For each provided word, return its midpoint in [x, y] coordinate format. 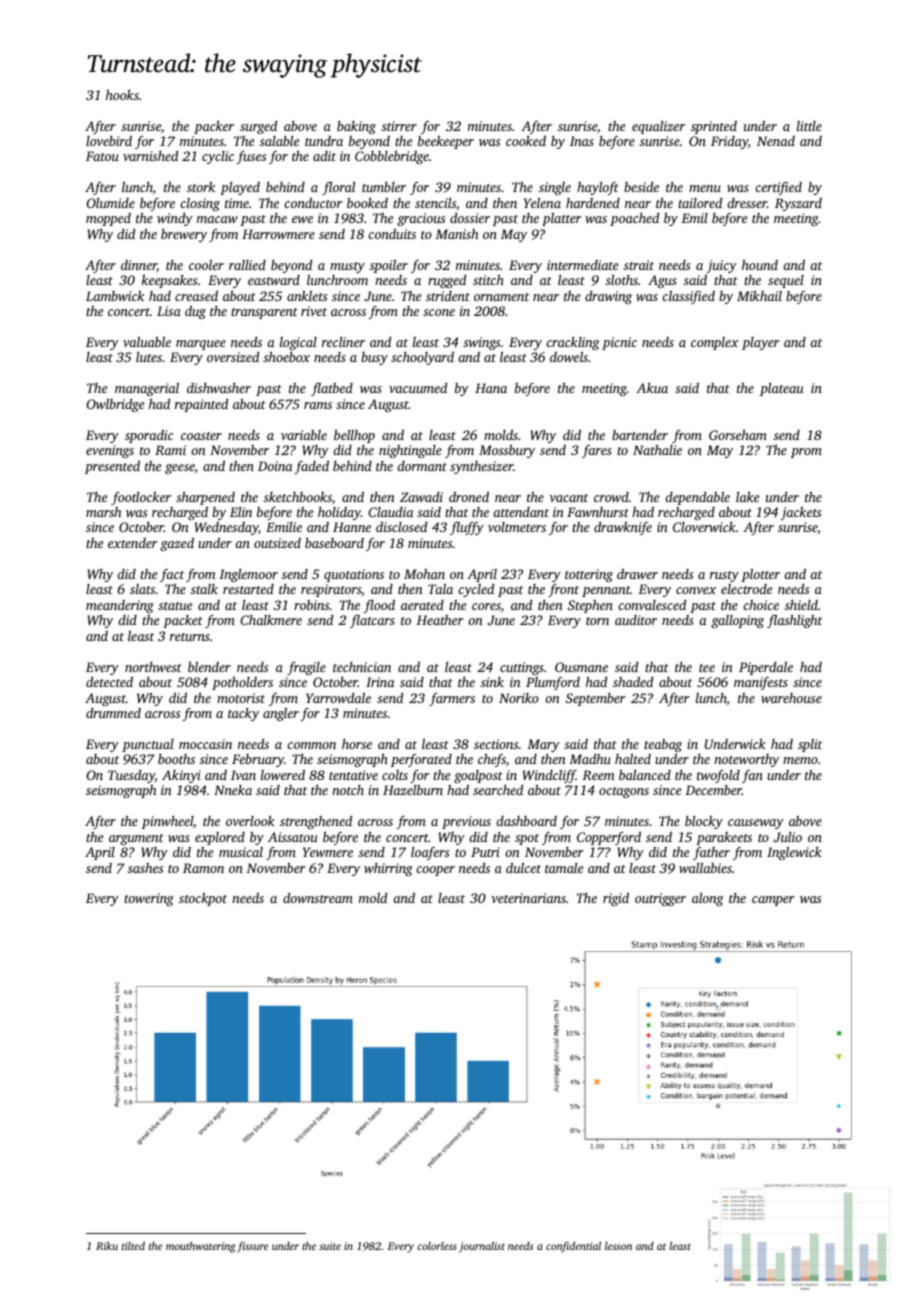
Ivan [243, 775]
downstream [318, 898]
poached [634, 219]
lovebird [109, 141]
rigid [616, 899]
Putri [485, 852]
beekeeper [446, 142]
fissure [252, 1247]
